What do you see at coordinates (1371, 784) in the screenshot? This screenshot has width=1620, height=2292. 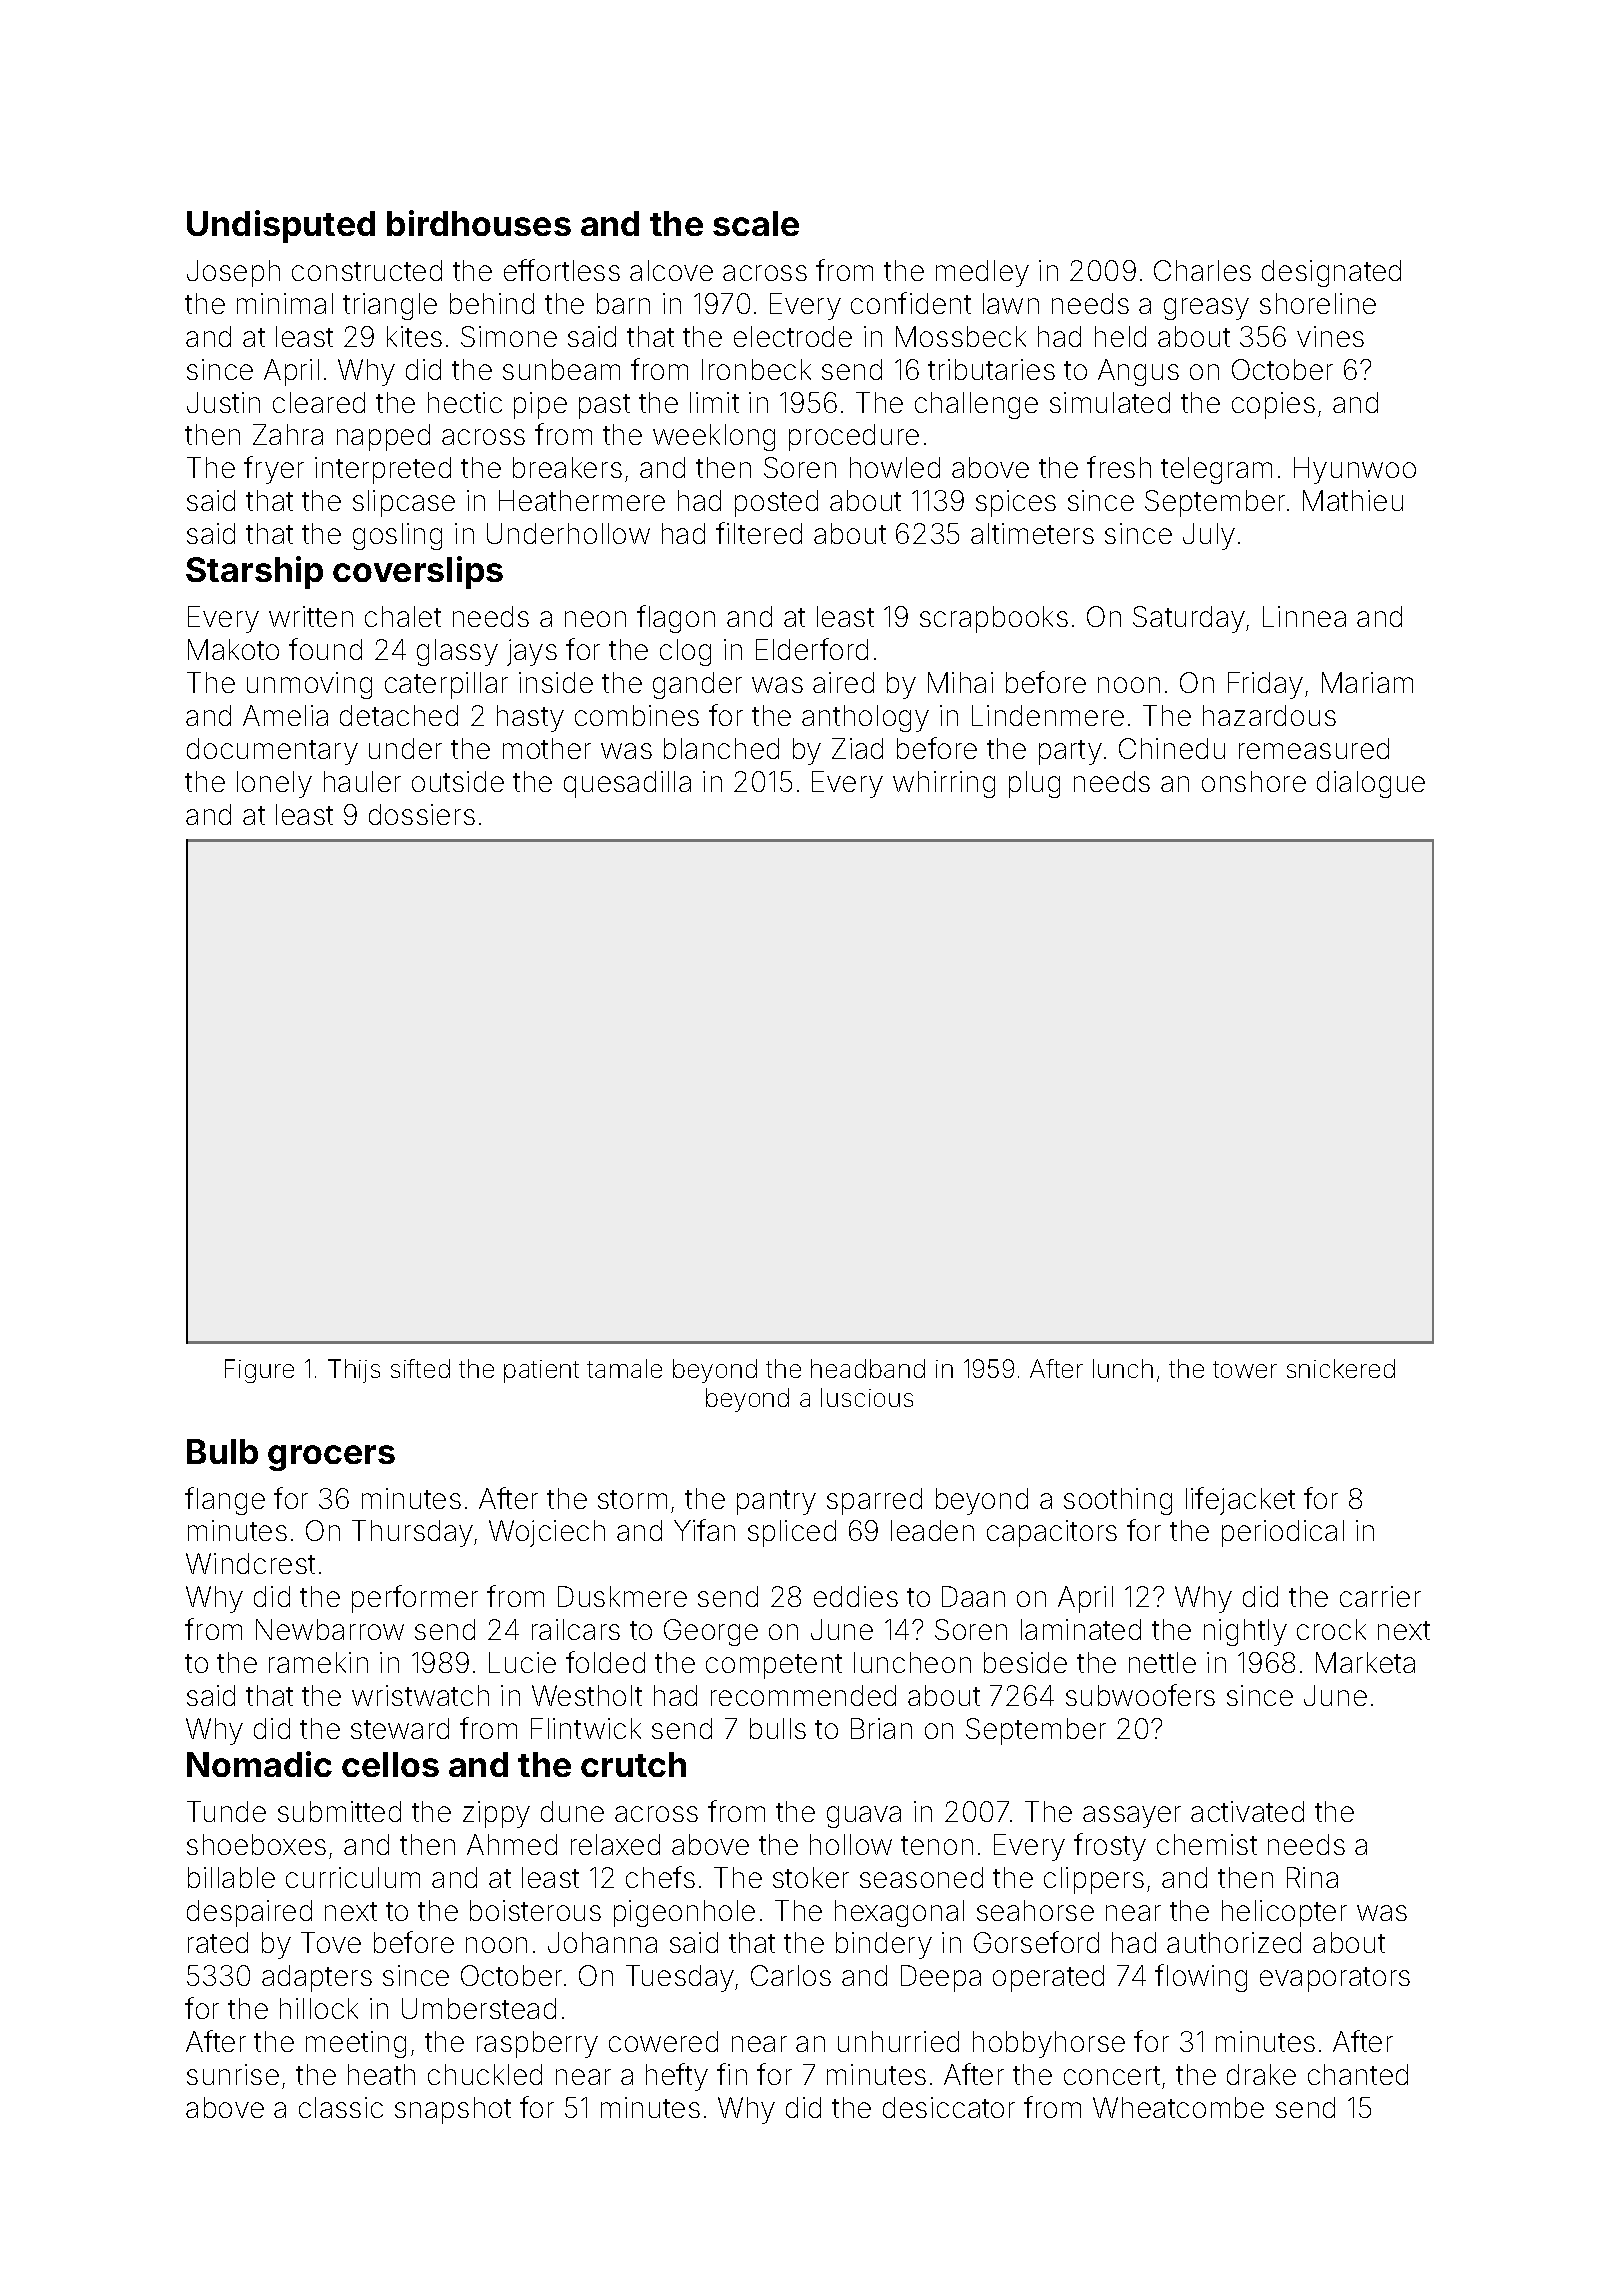 I see `dialogue` at bounding box center [1371, 784].
